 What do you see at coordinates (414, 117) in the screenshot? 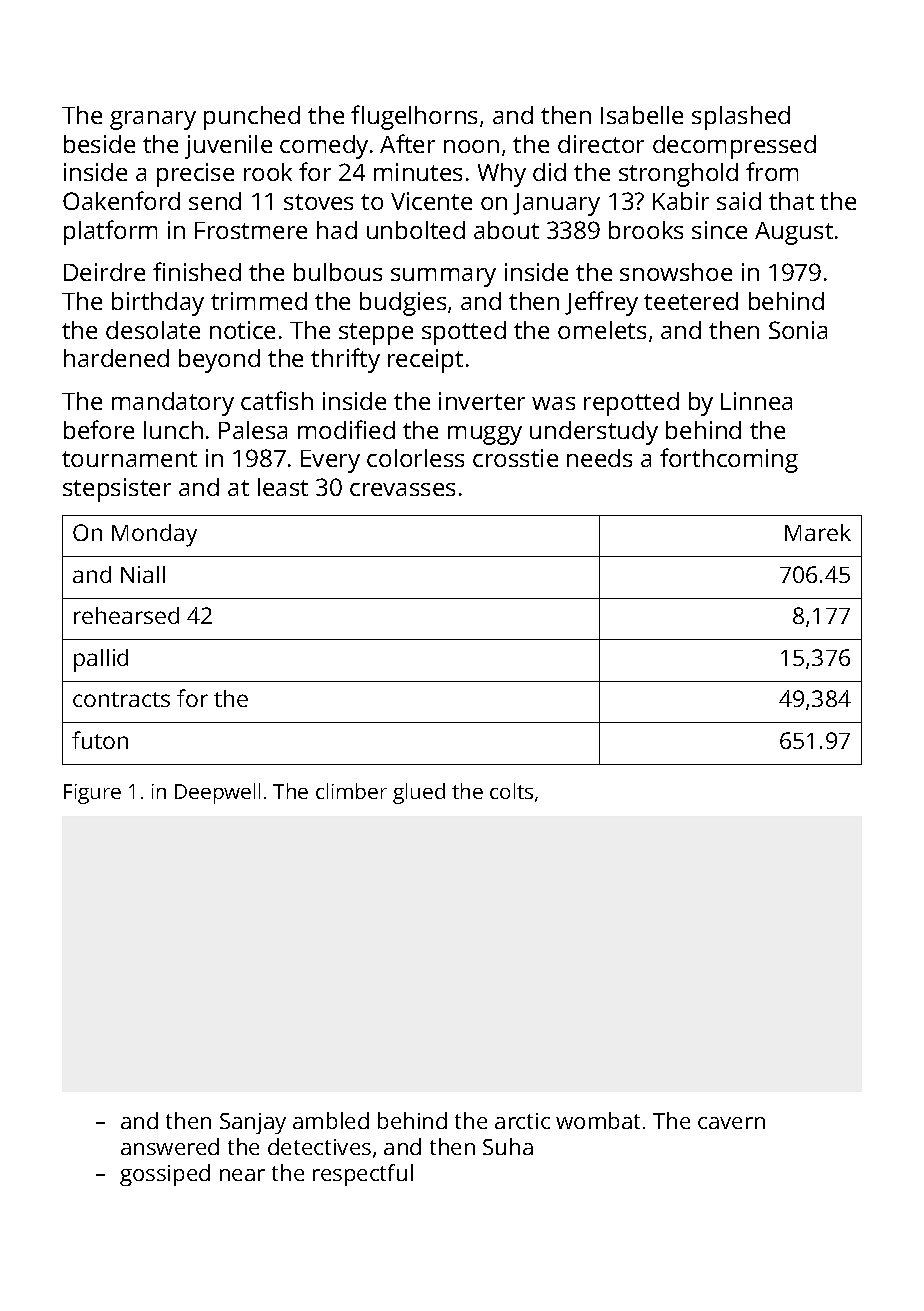
I see `flugelhorns` at bounding box center [414, 117].
